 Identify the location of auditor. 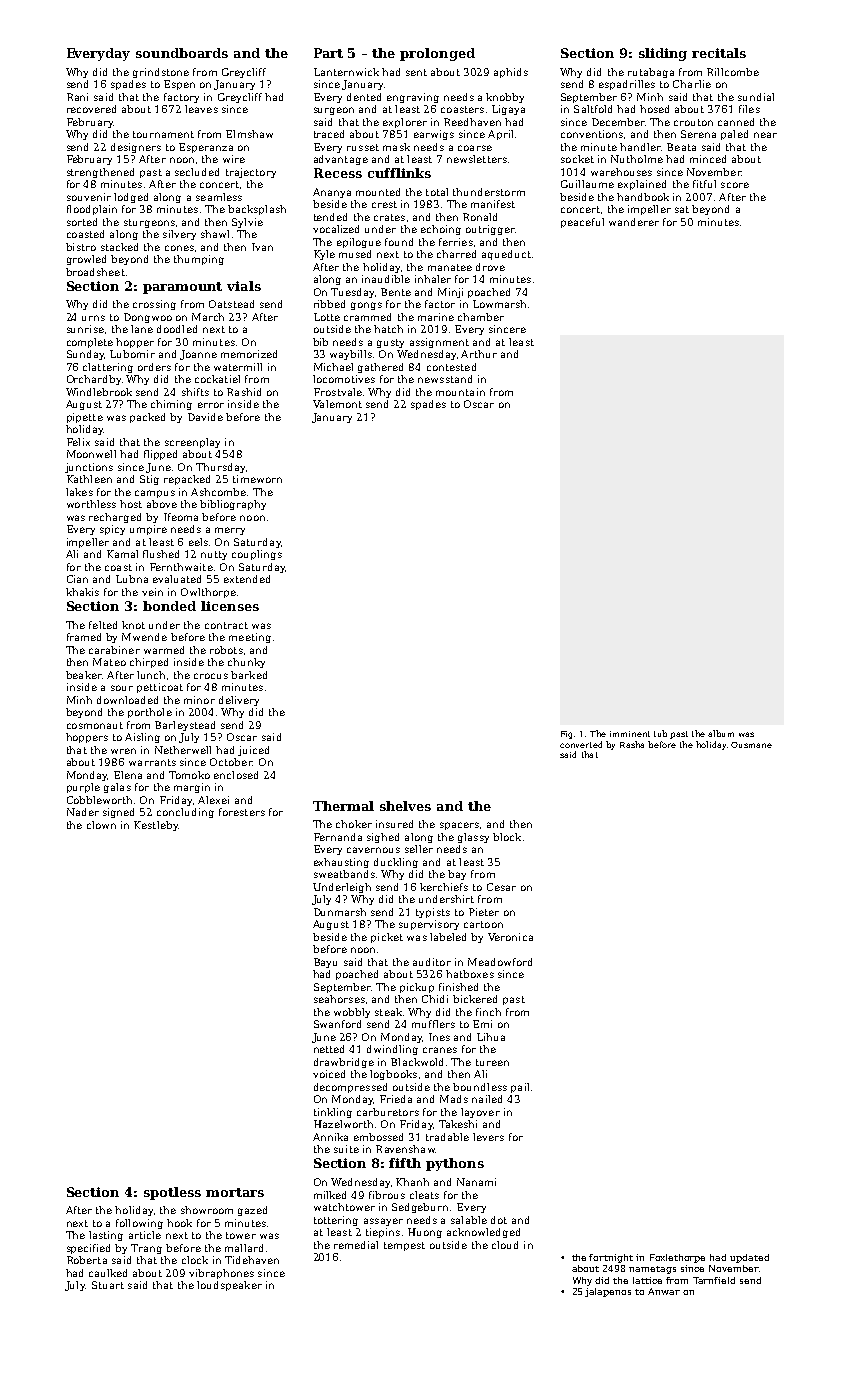
(432, 962).
